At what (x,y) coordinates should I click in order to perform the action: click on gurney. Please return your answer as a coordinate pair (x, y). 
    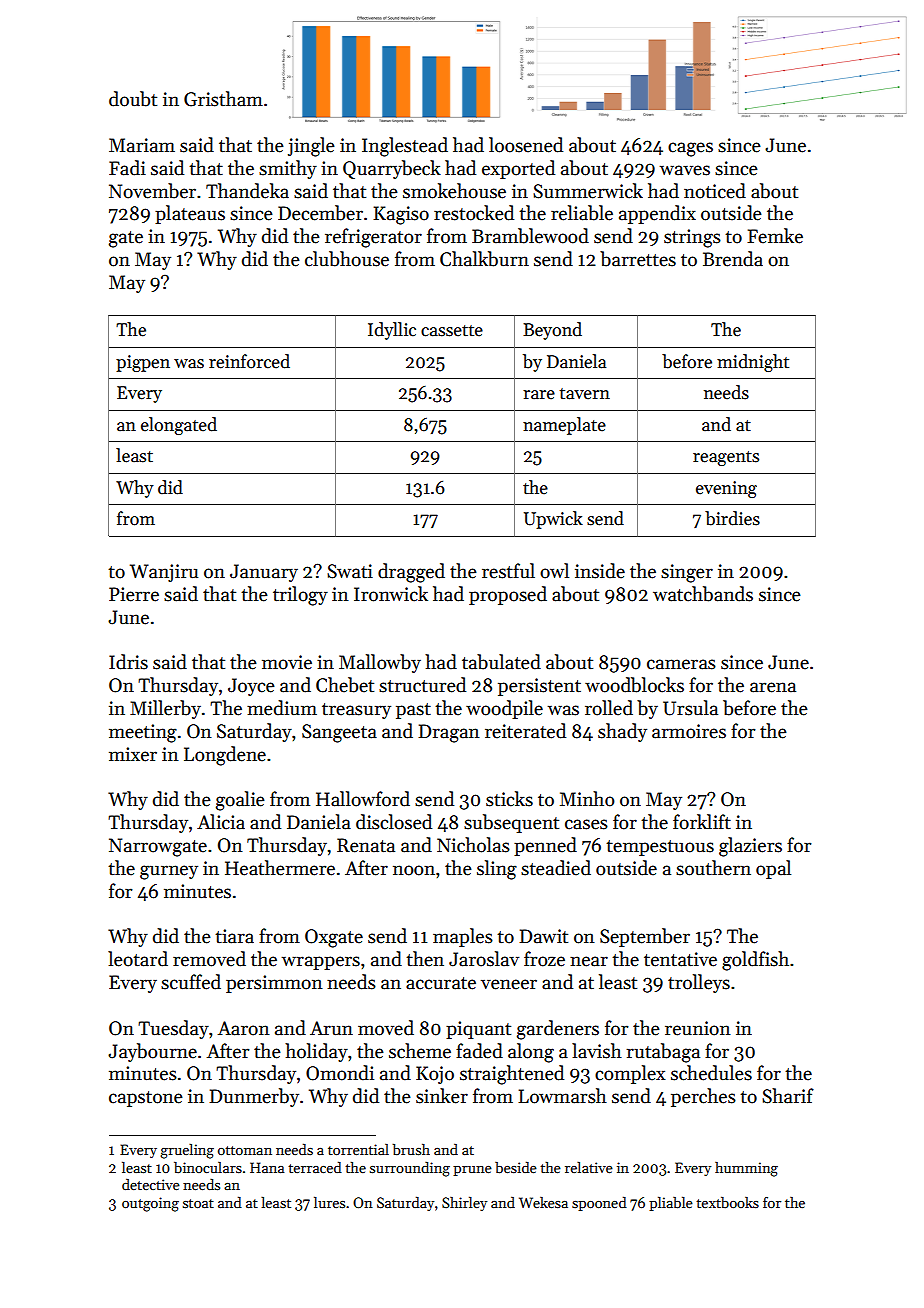
    Looking at the image, I should click on (169, 872).
